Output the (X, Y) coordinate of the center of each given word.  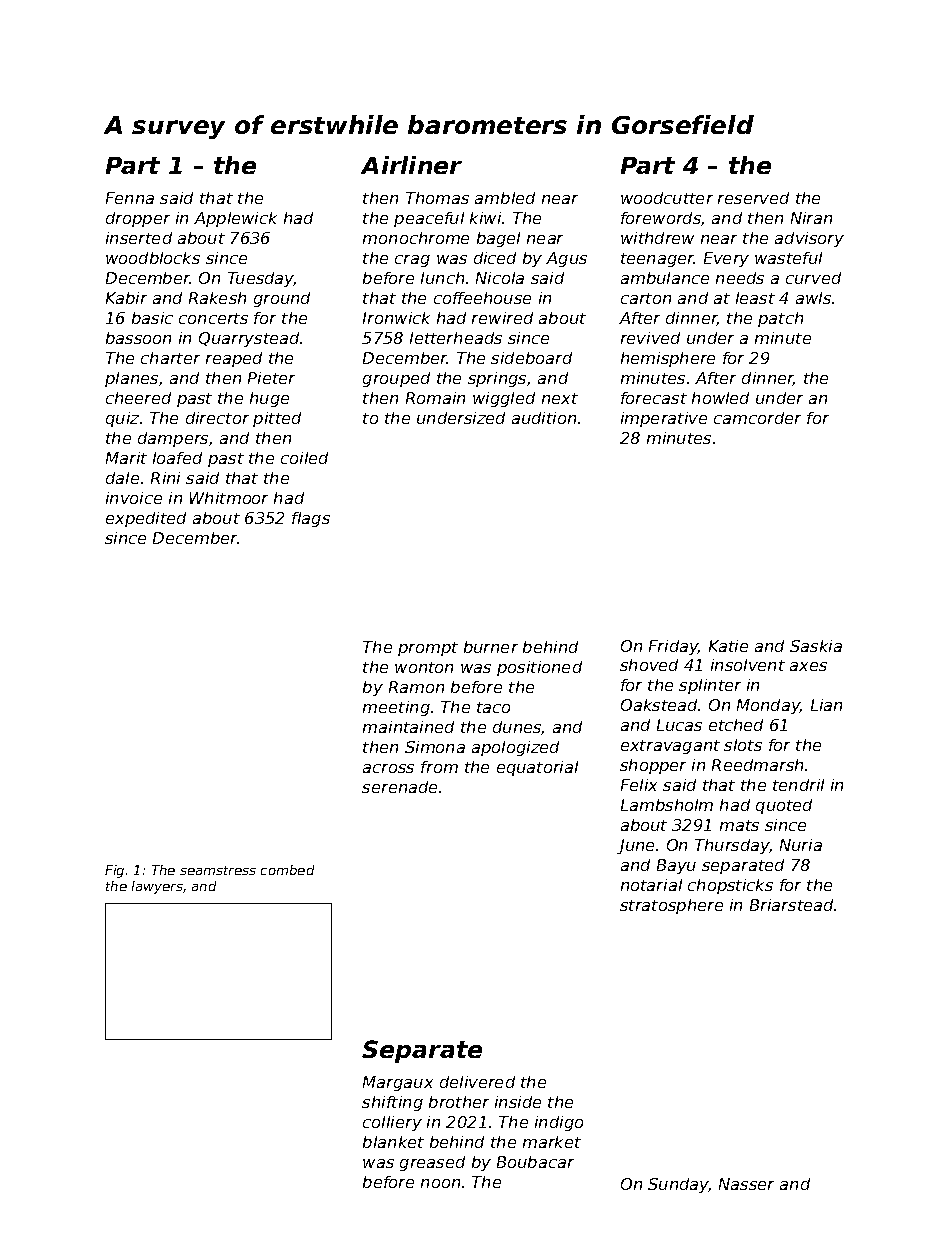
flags (311, 519)
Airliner (411, 165)
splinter (710, 686)
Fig (114, 871)
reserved (753, 198)
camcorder (757, 418)
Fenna (130, 198)
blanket (393, 1142)
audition (544, 418)
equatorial (537, 768)
